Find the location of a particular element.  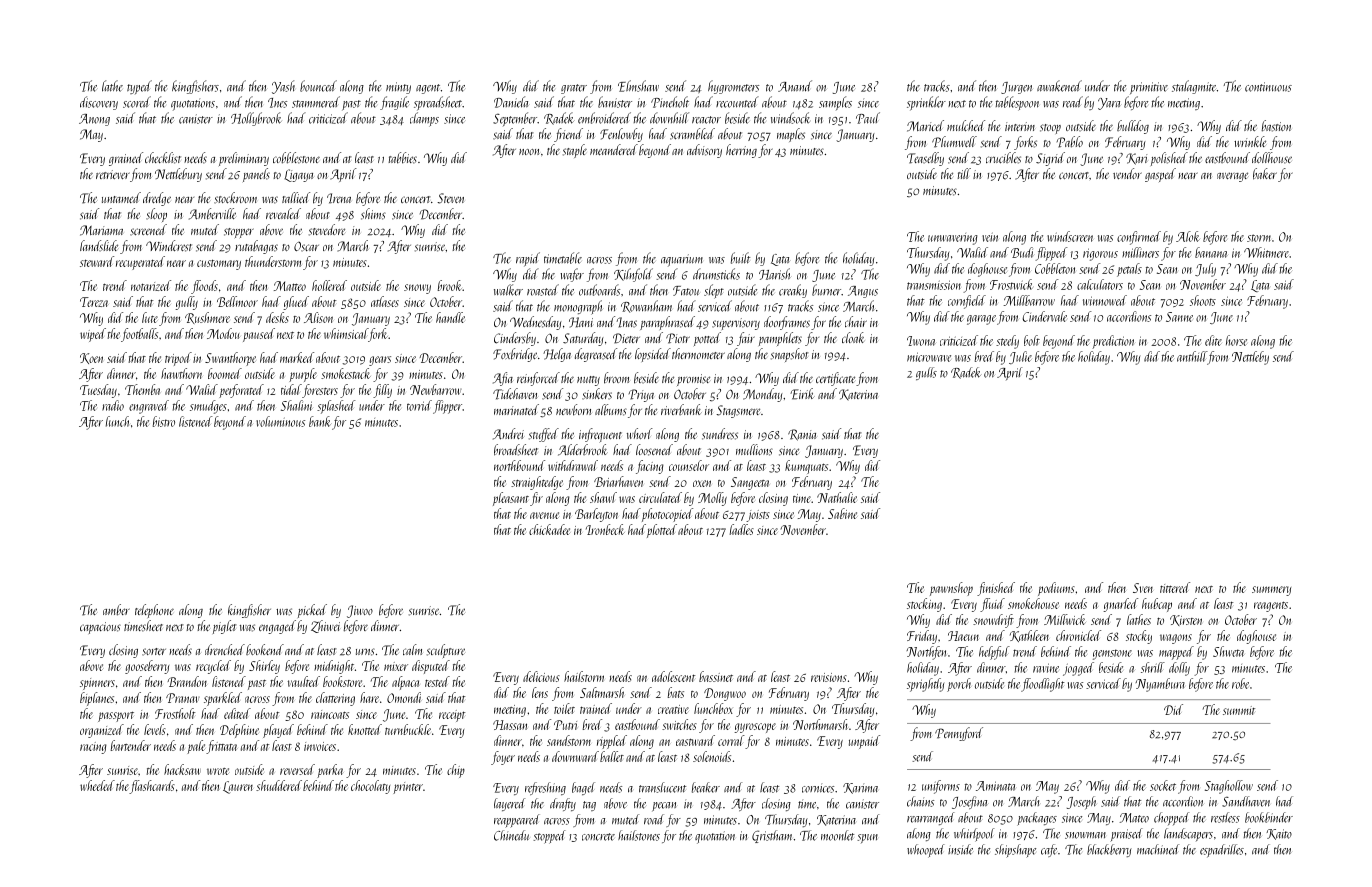

straightedge is located at coordinates (537, 483).
